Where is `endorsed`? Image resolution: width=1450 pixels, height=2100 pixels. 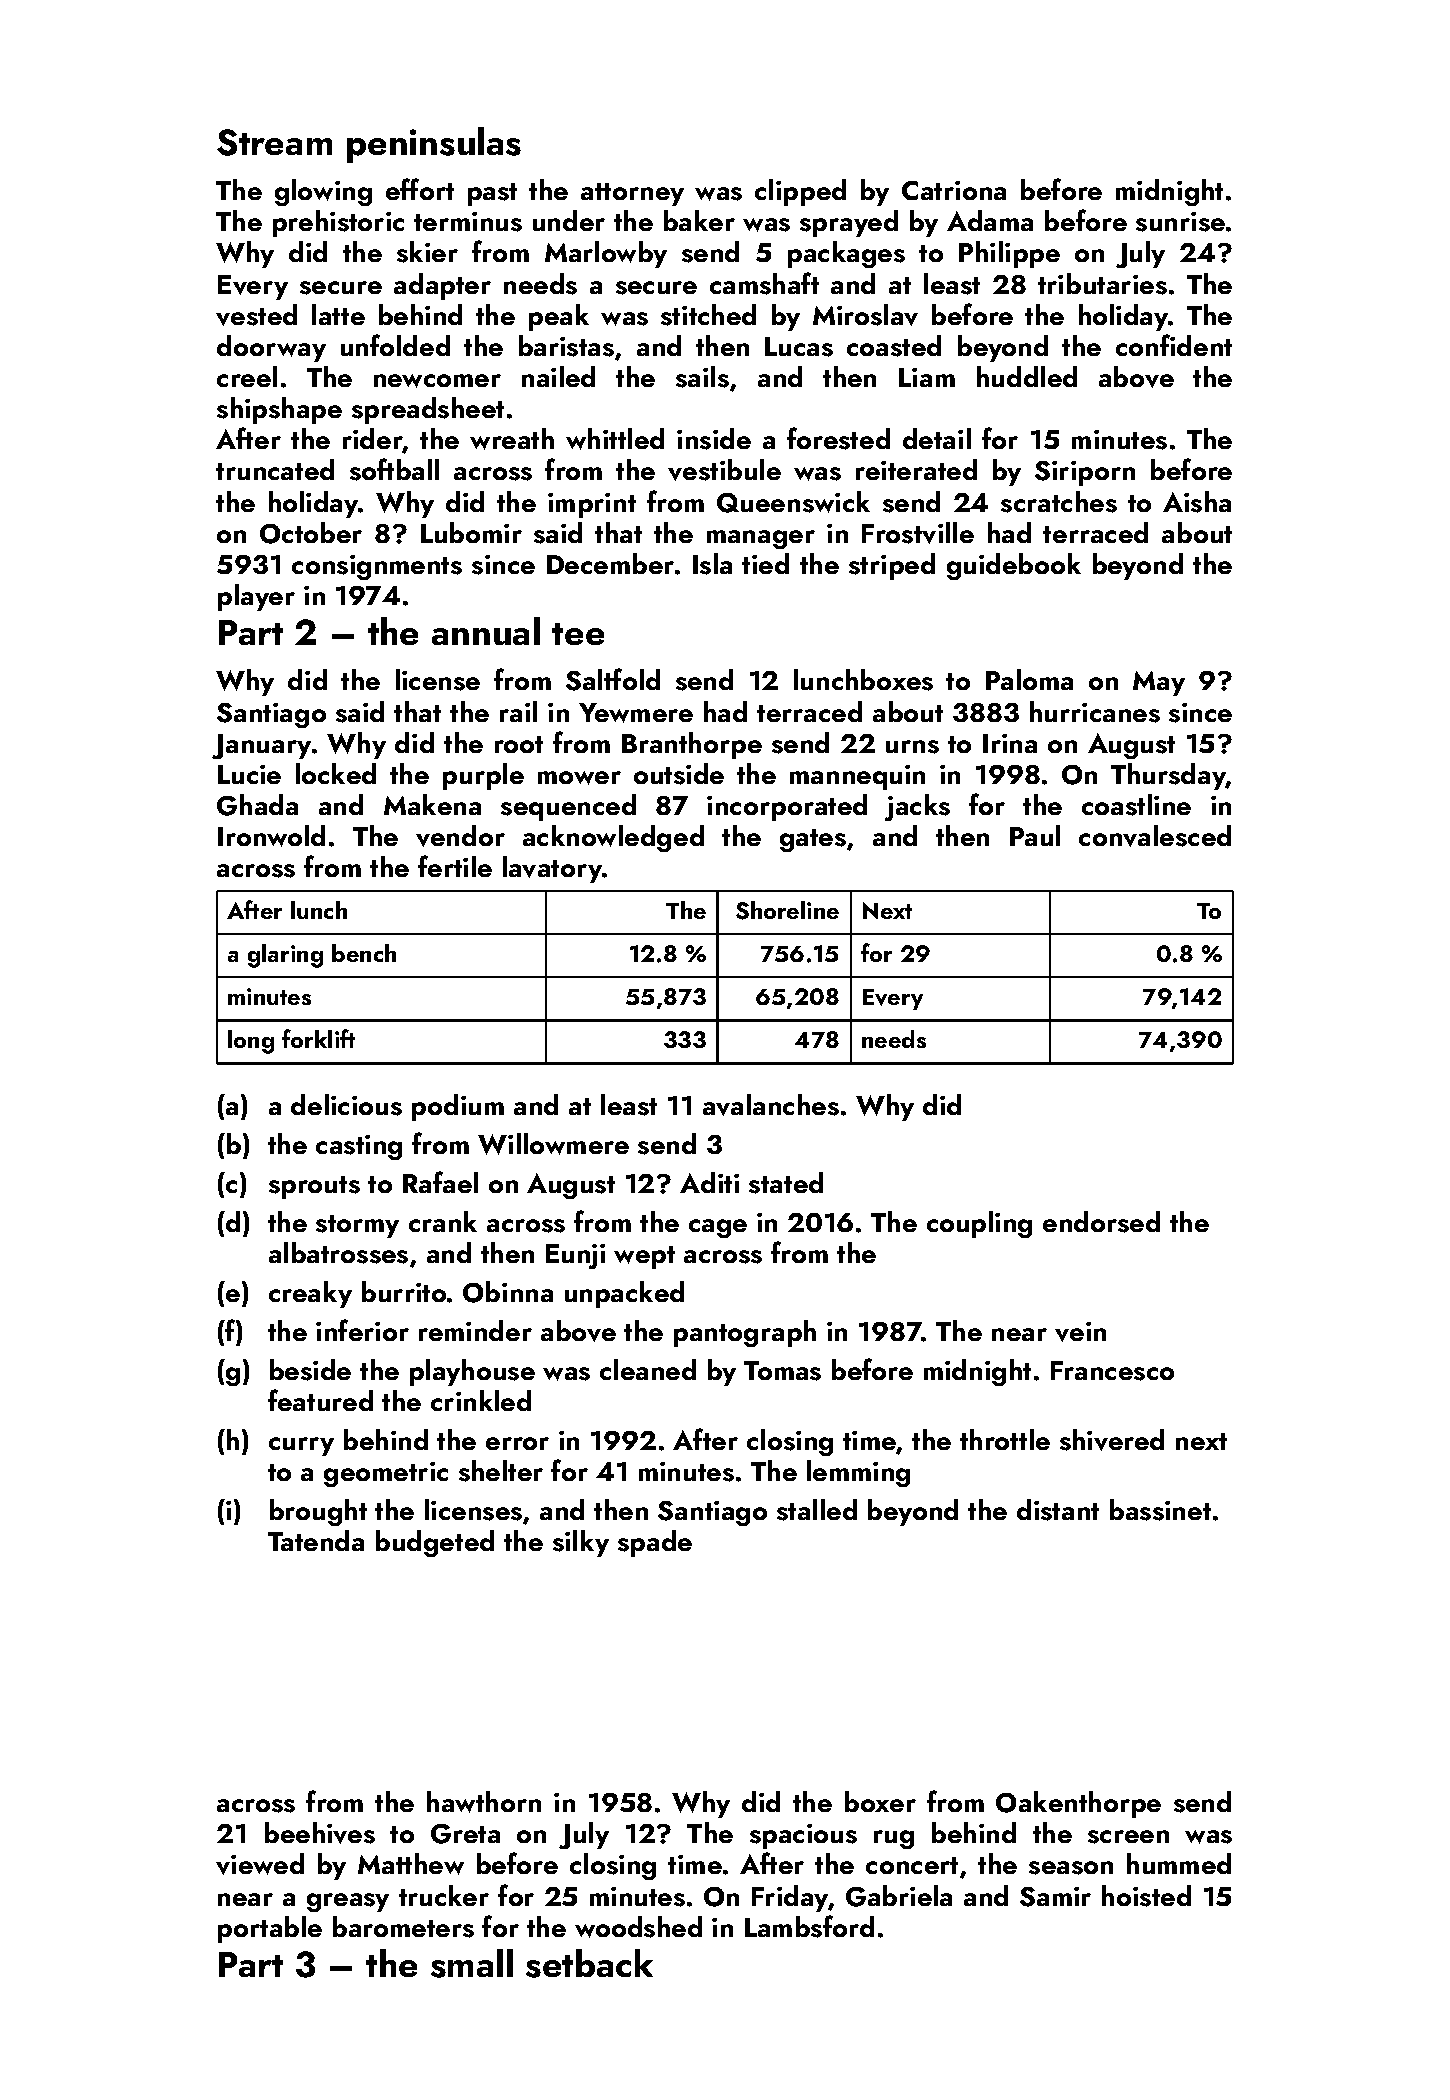
endorsed is located at coordinates (1101, 1222).
